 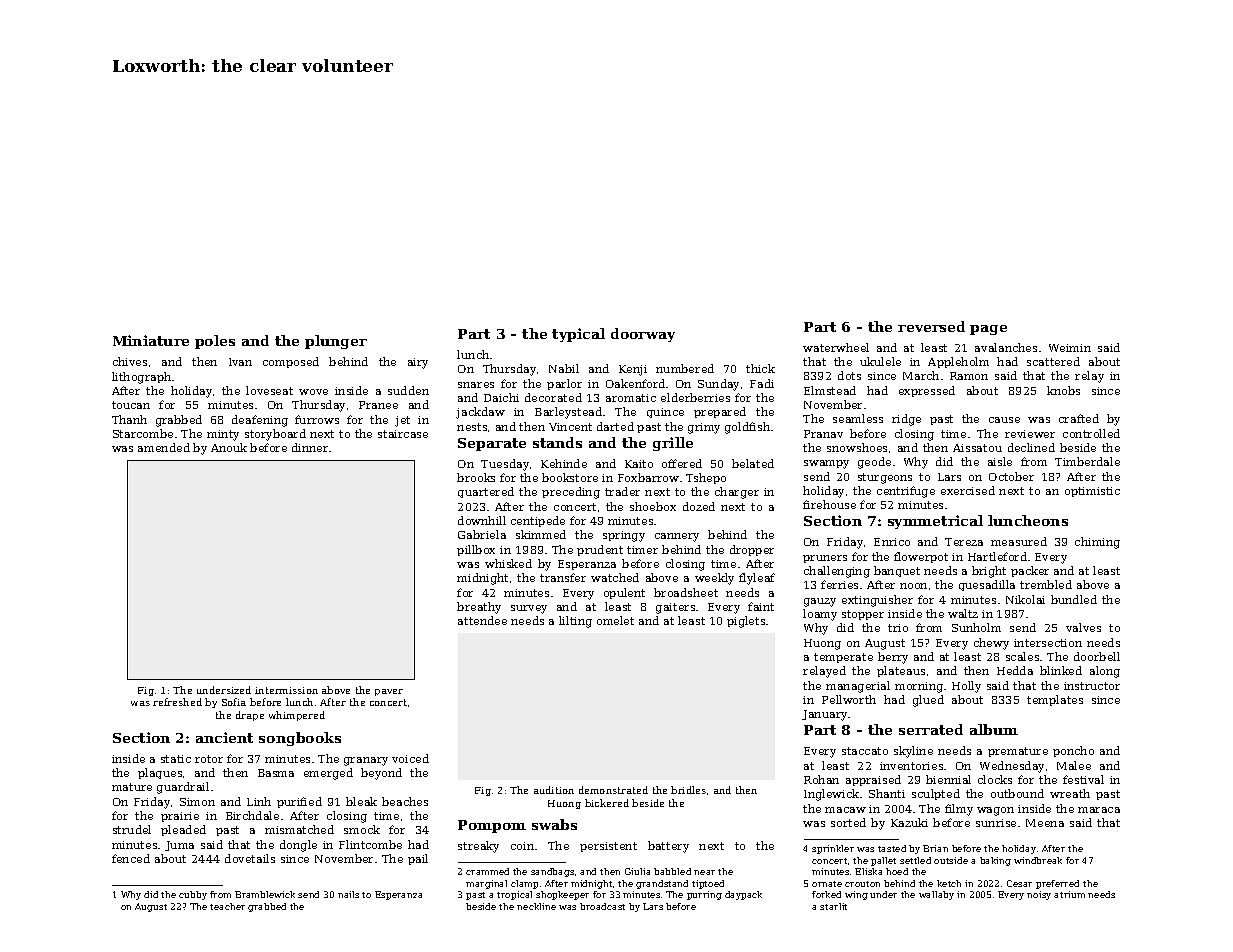 I want to click on typical, so click(x=578, y=335).
